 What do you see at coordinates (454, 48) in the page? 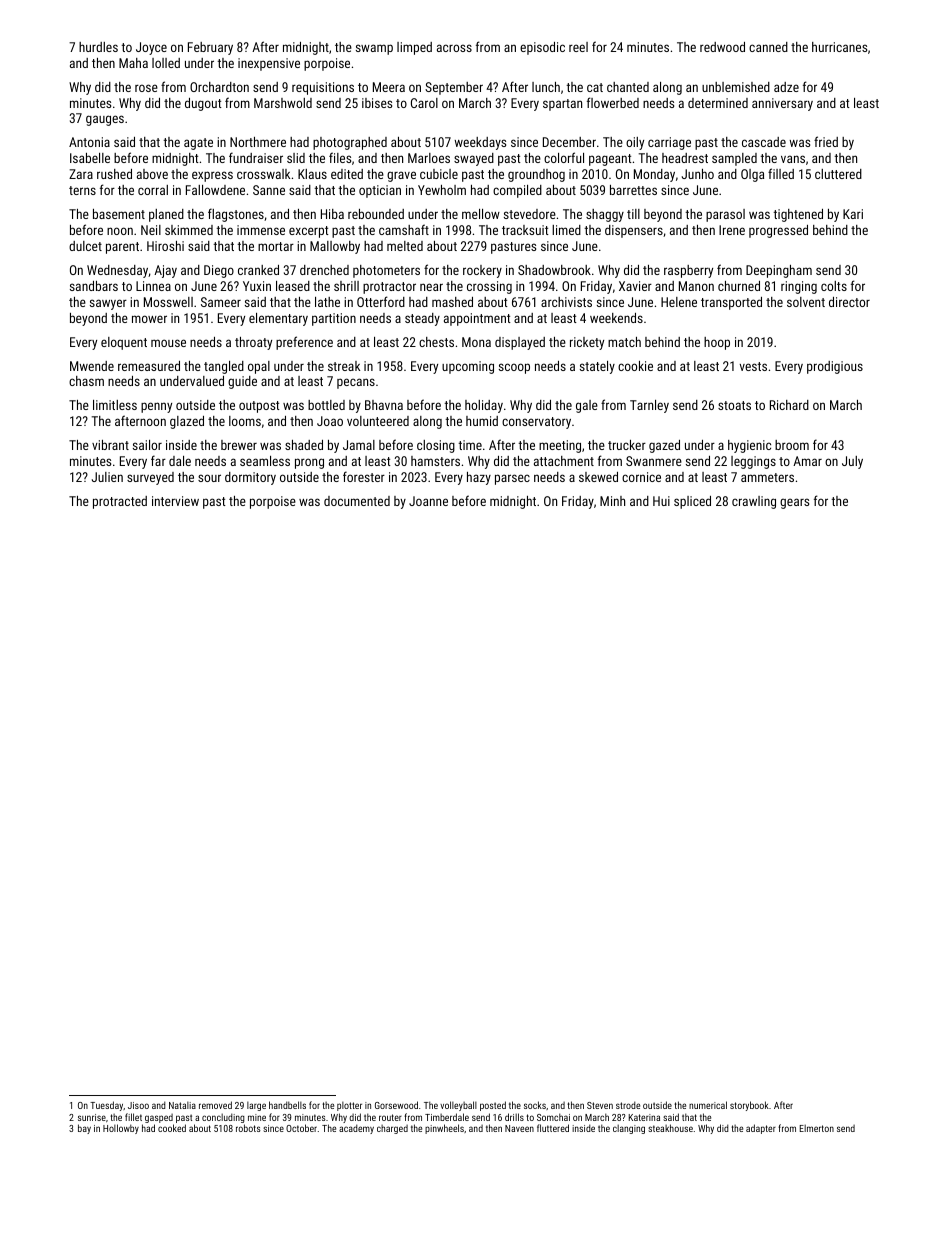
I see `across` at bounding box center [454, 48].
